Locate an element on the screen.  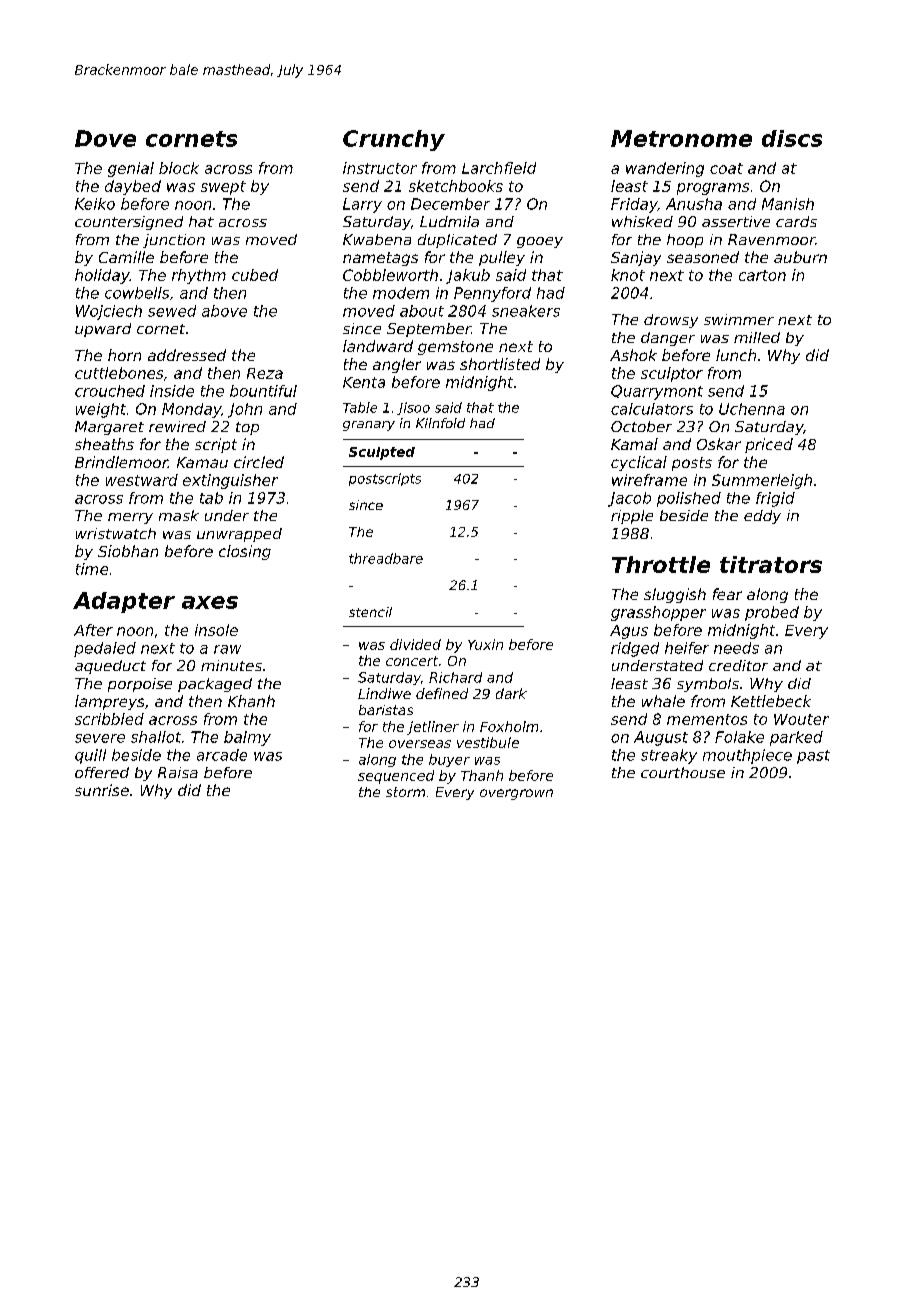
Raisa is located at coordinates (178, 772).
